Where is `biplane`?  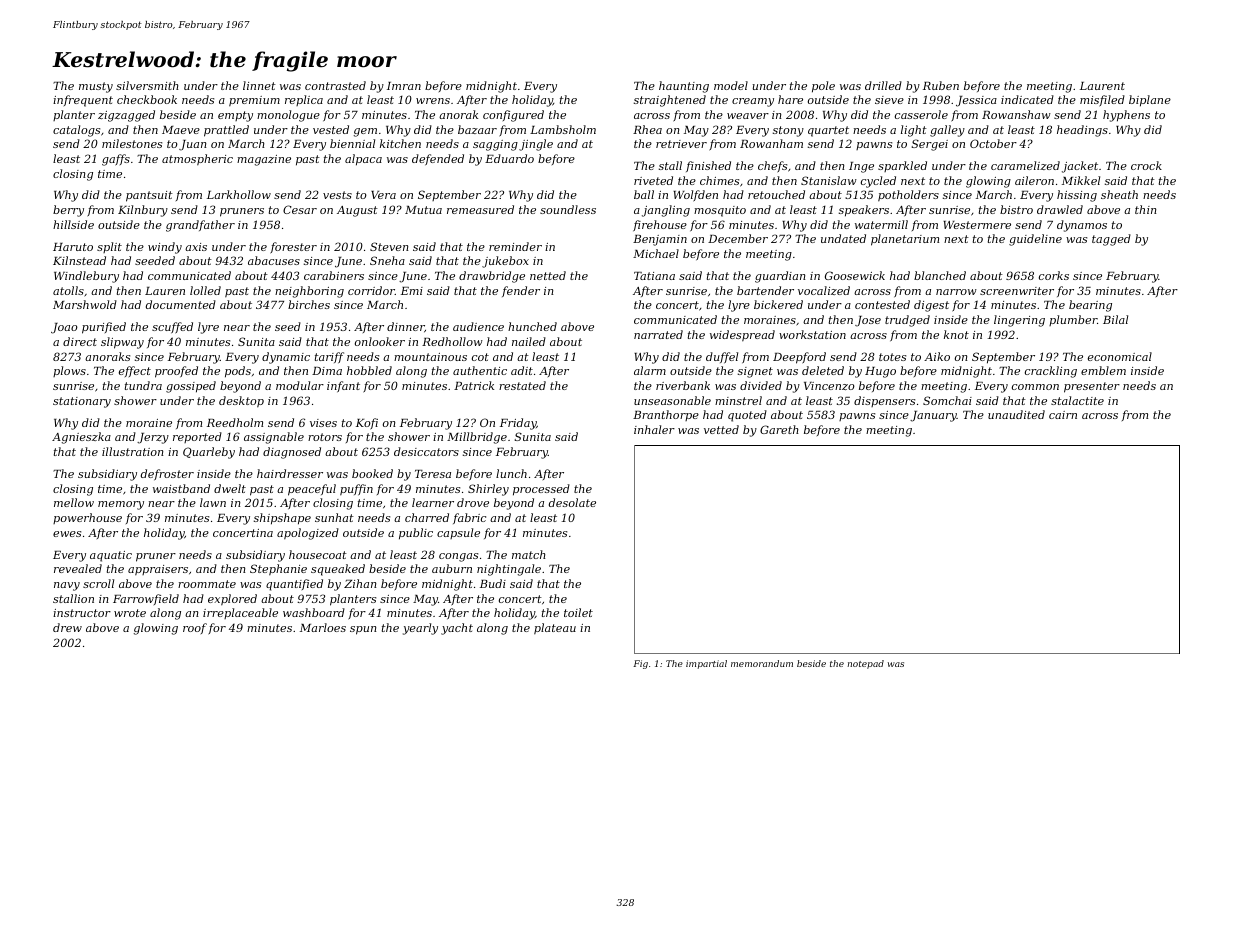
biplane is located at coordinates (1150, 101).
